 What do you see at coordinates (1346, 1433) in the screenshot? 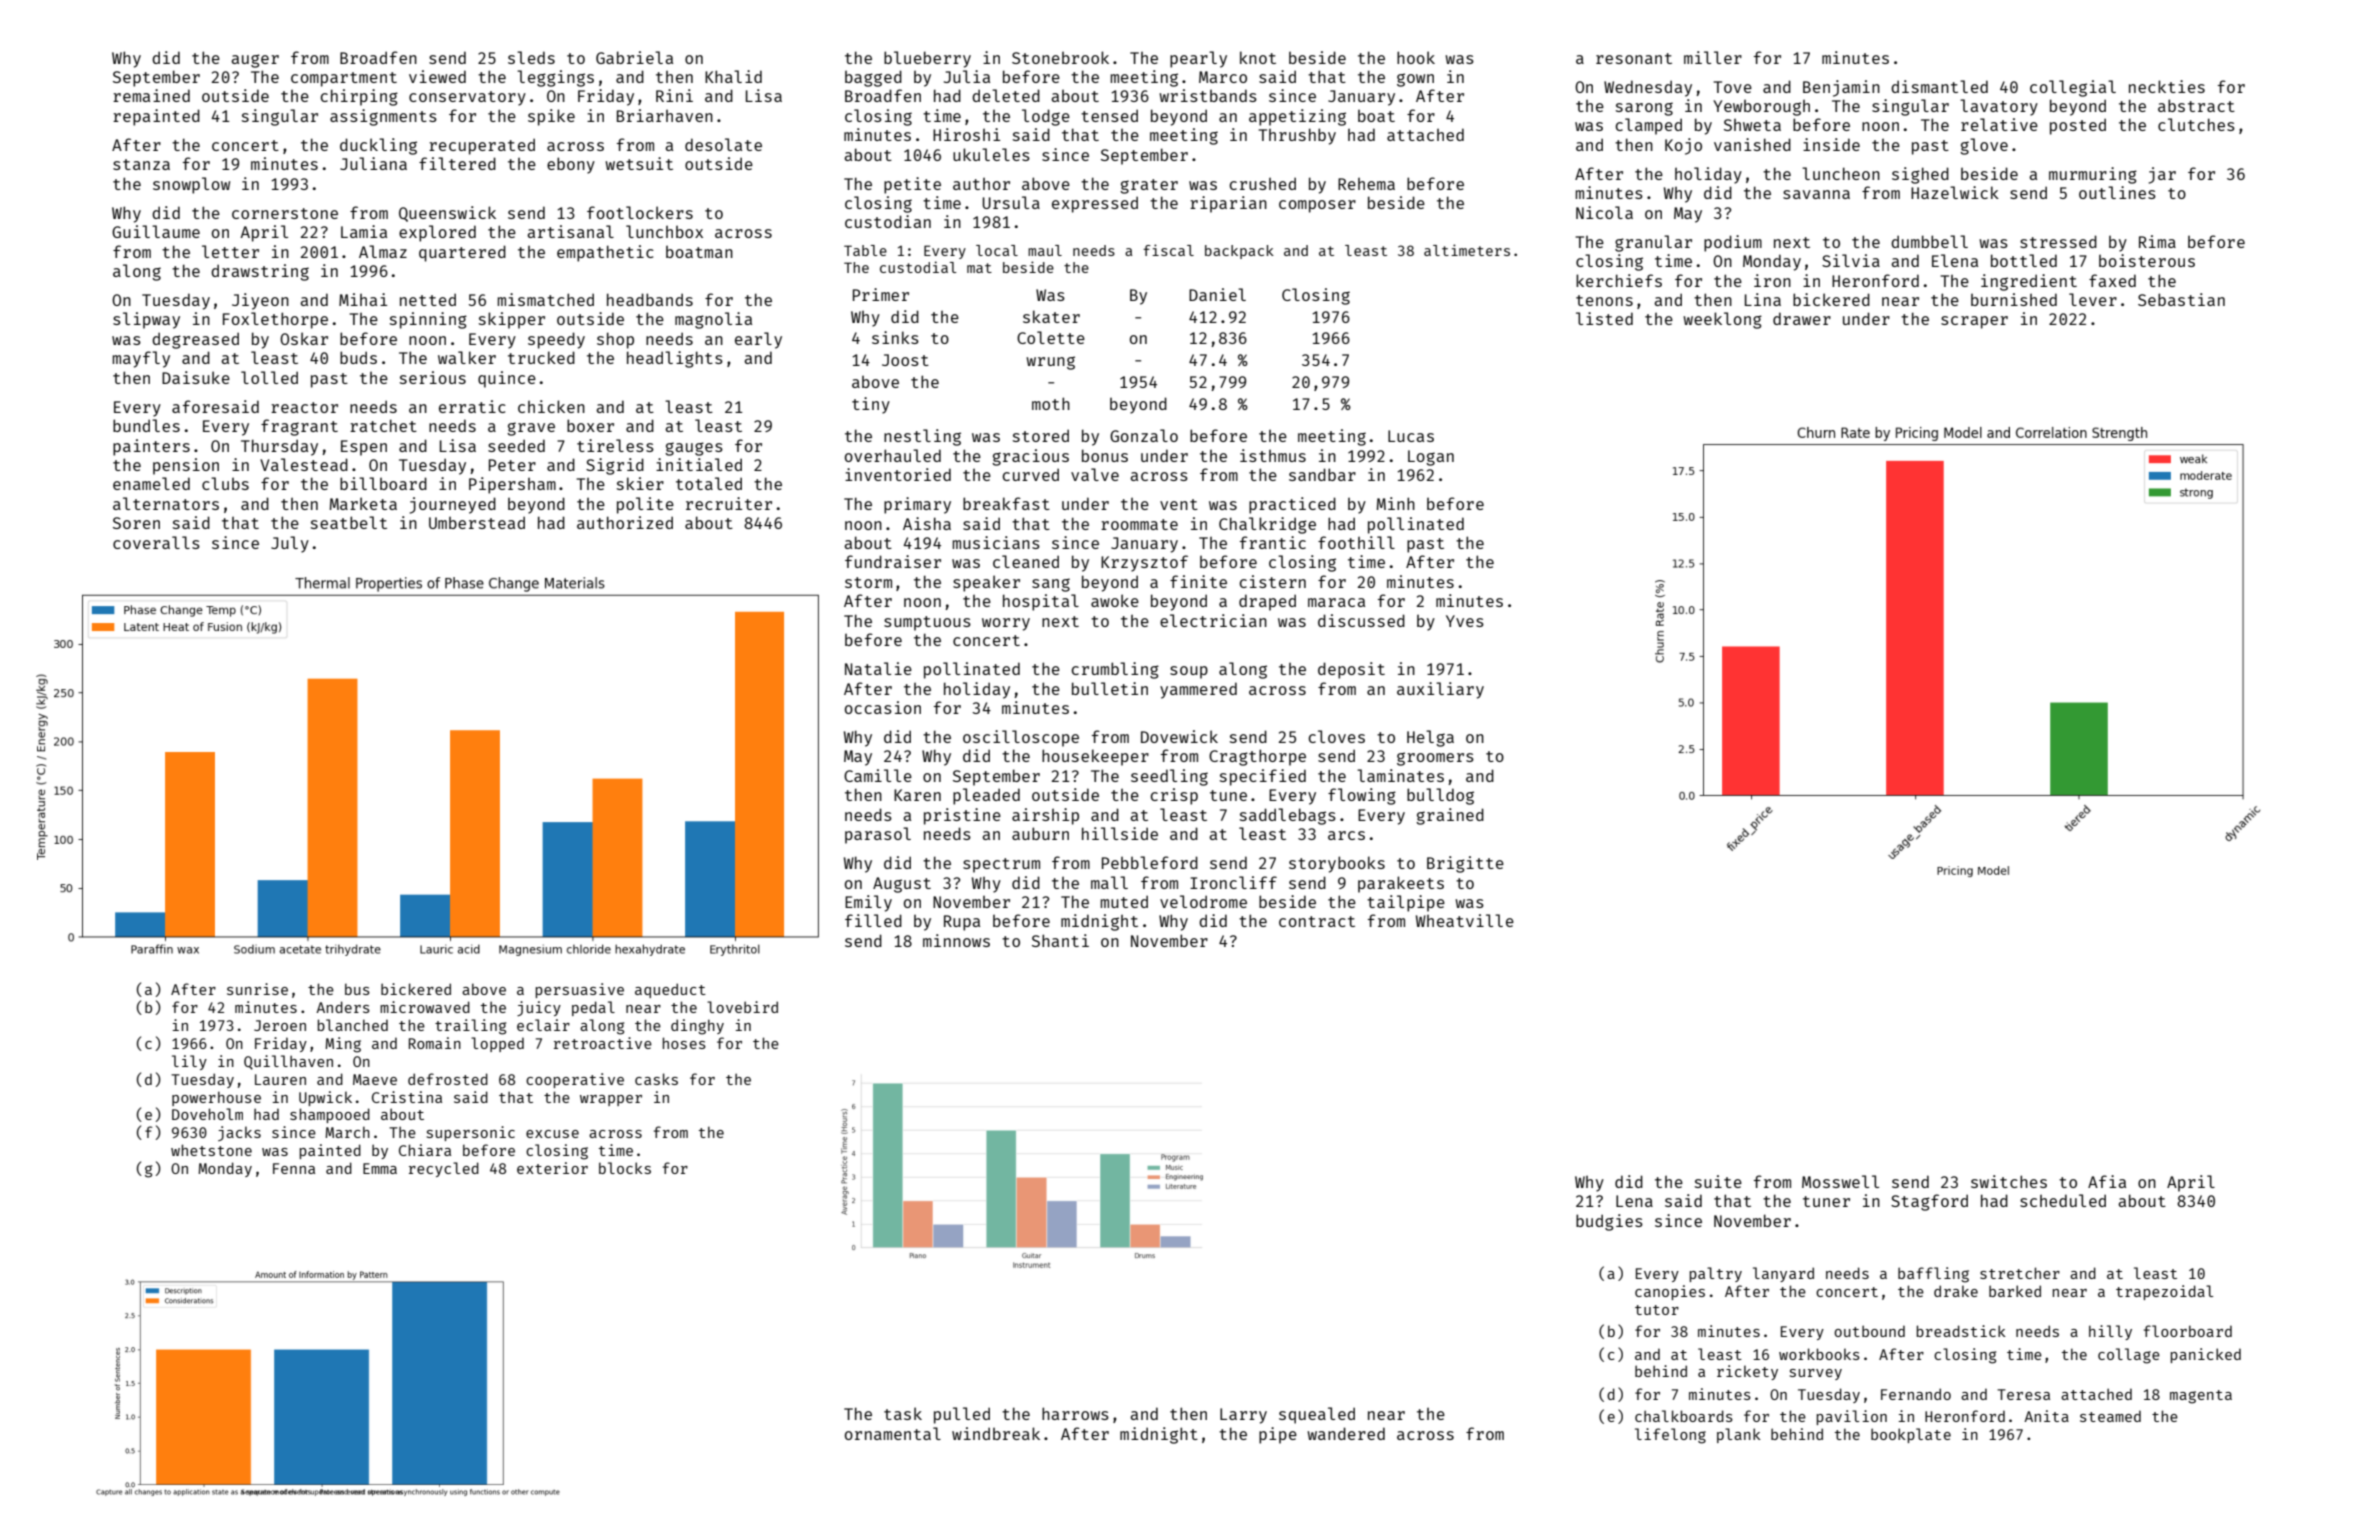
I see `wandered` at bounding box center [1346, 1433].
